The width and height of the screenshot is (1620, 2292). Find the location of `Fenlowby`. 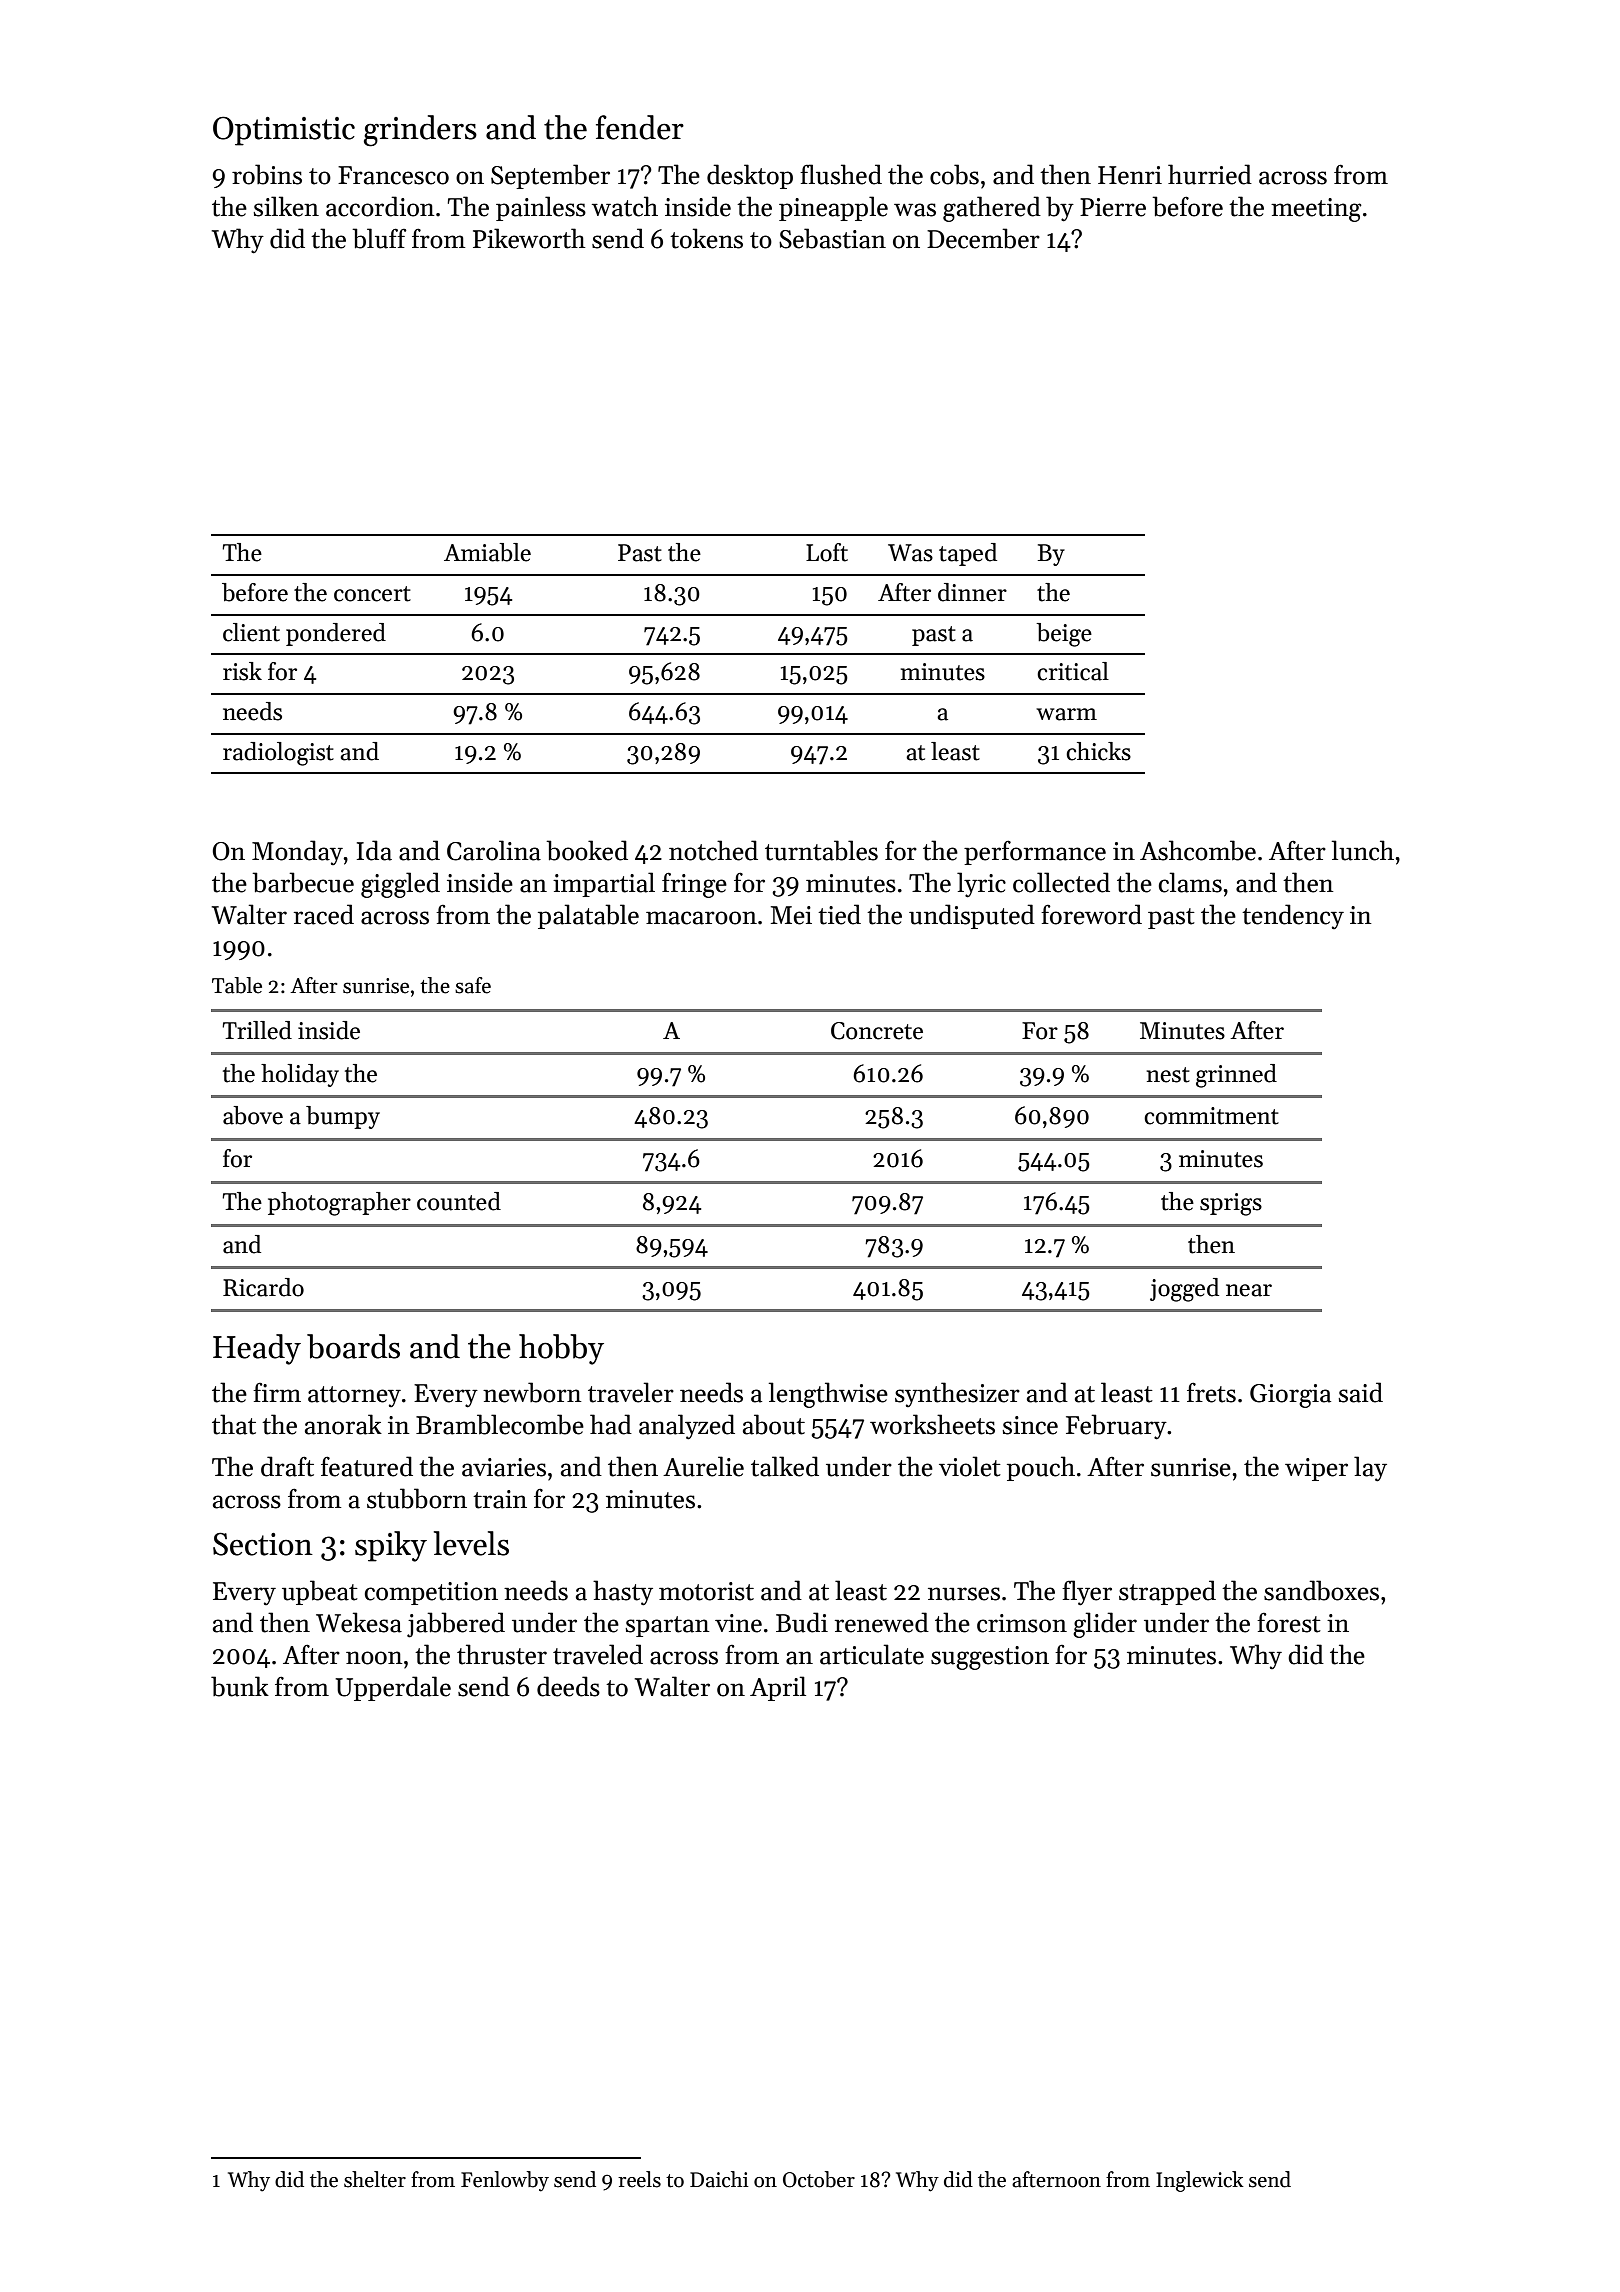

Fenlowby is located at coordinates (505, 2181).
